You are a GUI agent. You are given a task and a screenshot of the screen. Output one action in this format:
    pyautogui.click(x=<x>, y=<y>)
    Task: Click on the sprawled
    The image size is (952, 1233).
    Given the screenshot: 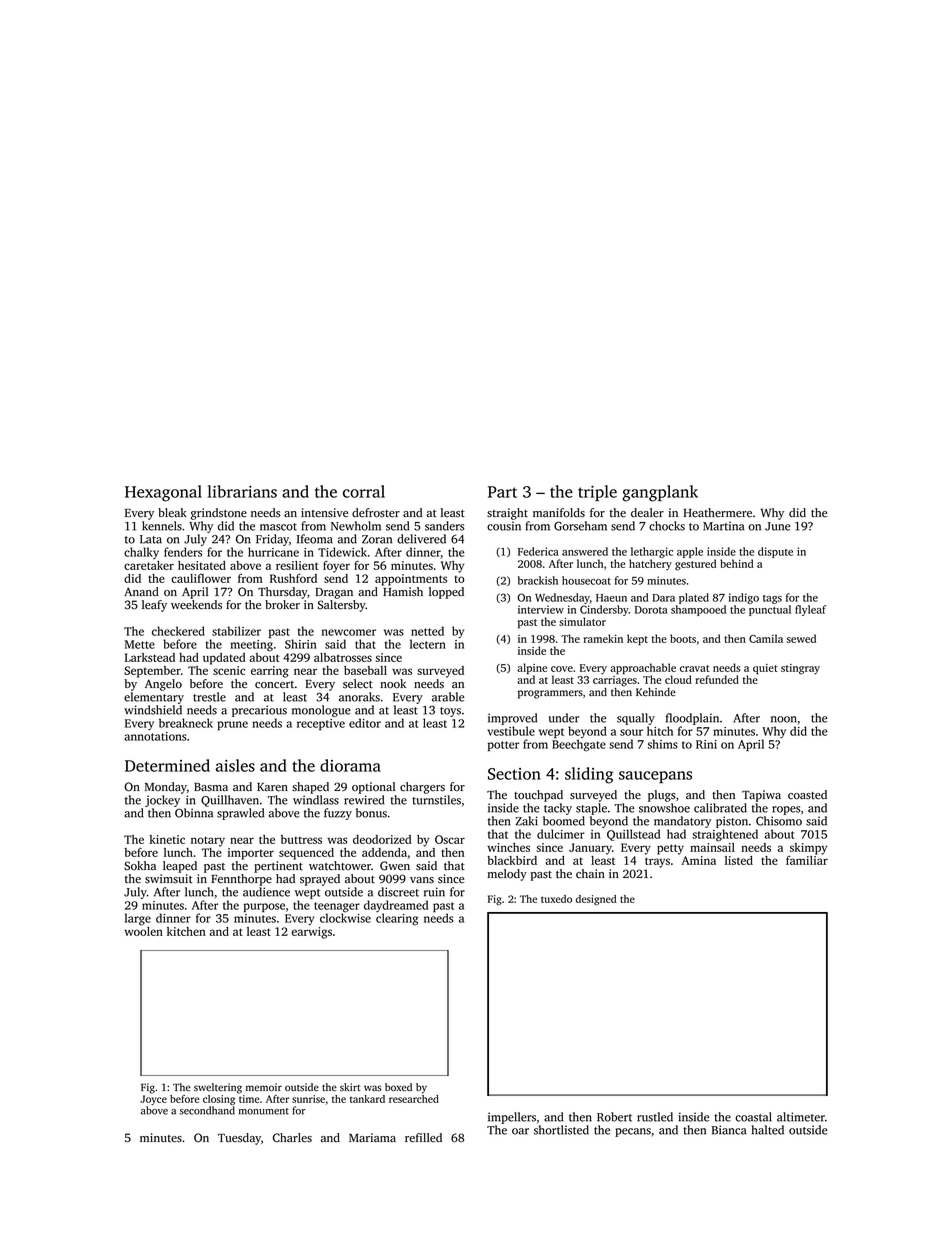 What is the action you would take?
    pyautogui.click(x=240, y=814)
